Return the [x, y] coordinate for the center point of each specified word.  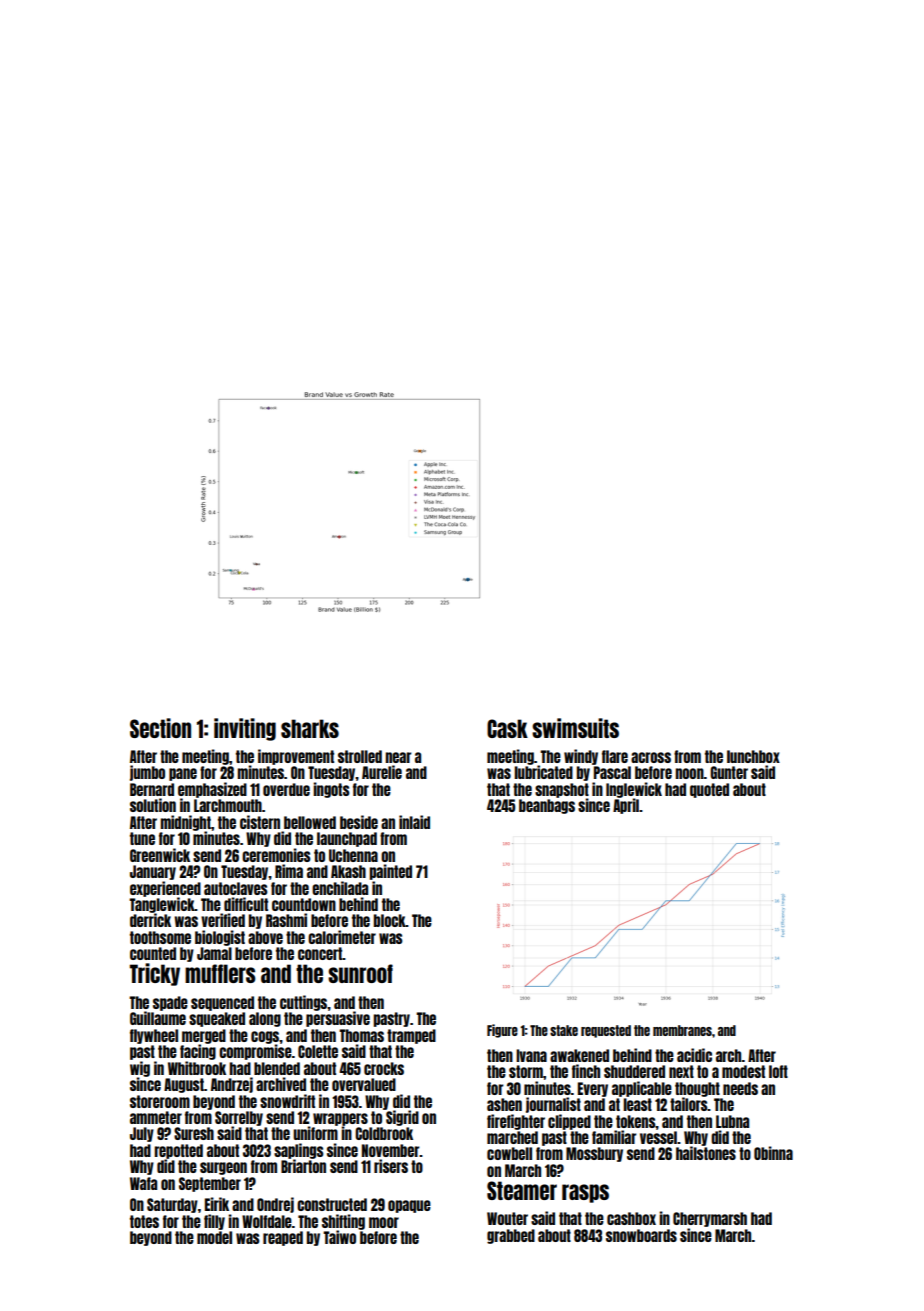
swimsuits [575, 728]
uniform [315, 1133]
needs [740, 1088]
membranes [682, 1030]
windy [581, 757]
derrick [150, 920]
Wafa [143, 1183]
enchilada [340, 888]
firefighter [516, 1122]
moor [384, 1222]
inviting [245, 729]
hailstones [706, 1153]
